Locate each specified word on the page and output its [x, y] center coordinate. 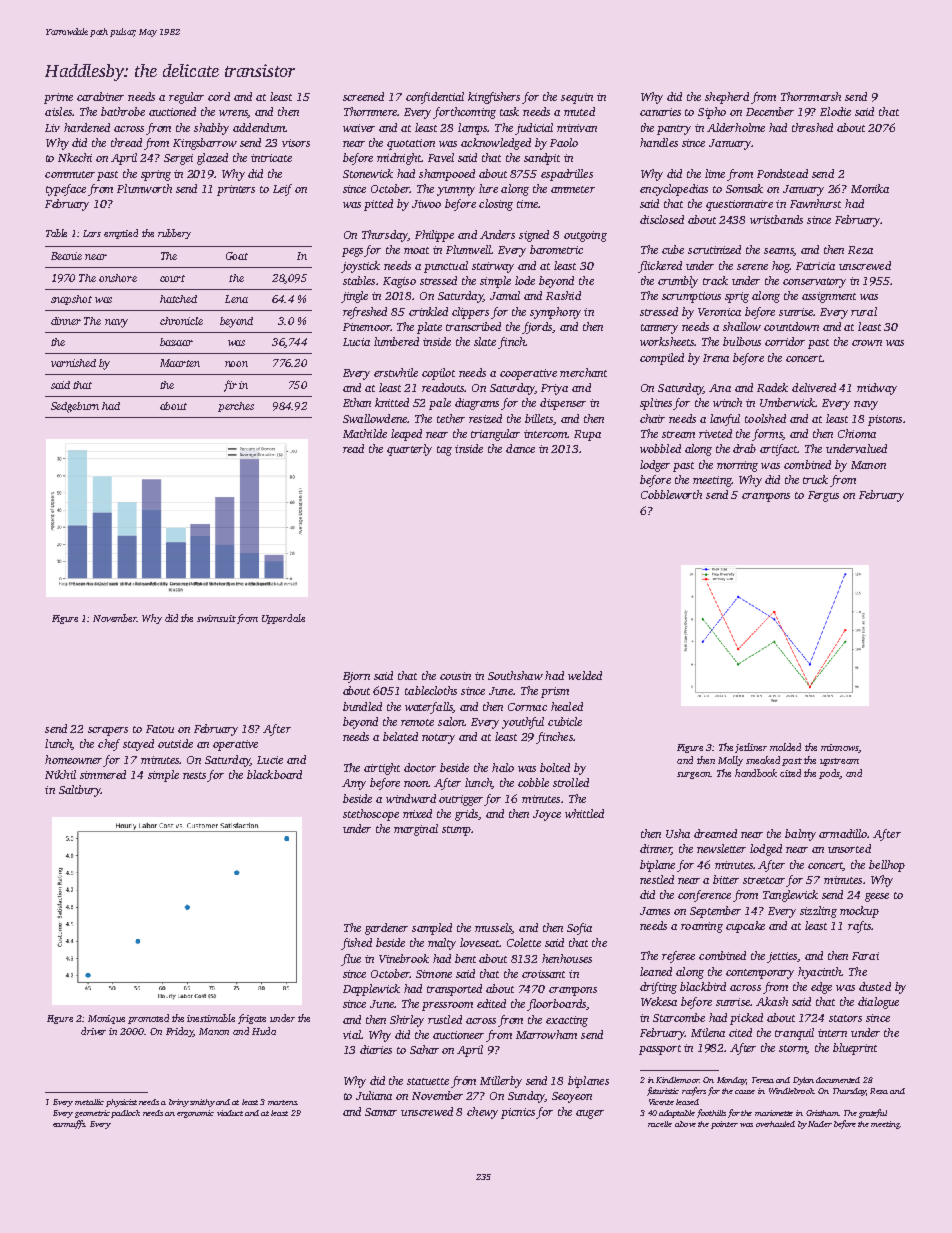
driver [93, 1031]
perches [236, 407]
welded [585, 675]
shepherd [727, 98]
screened [363, 96]
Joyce [547, 815]
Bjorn [356, 677]
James [655, 911]
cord [219, 96]
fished [356, 944]
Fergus [823, 496]
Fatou [160, 729]
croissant [543, 974]
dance [520, 448]
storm [793, 1049]
